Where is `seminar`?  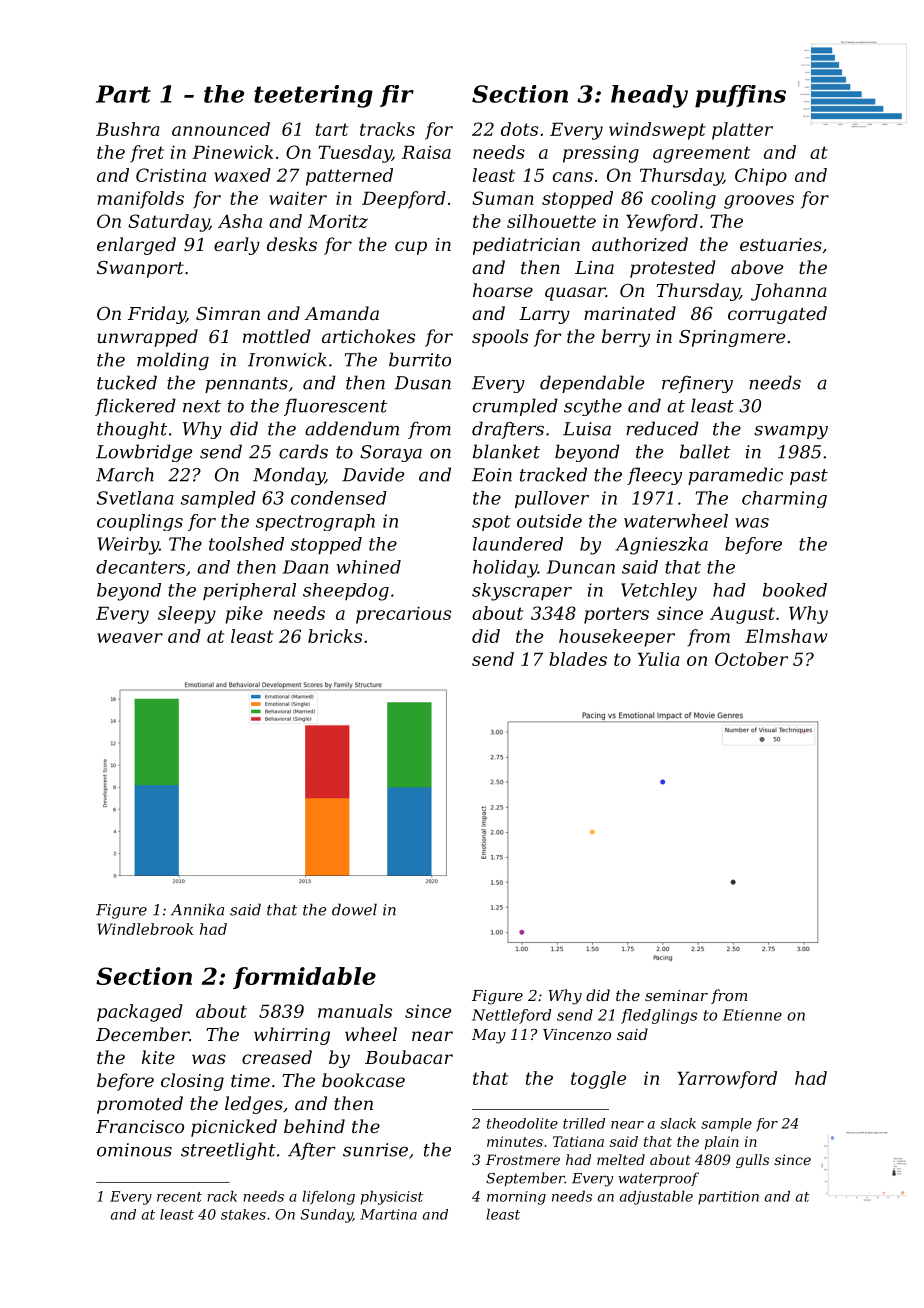
seminar is located at coordinates (676, 995).
